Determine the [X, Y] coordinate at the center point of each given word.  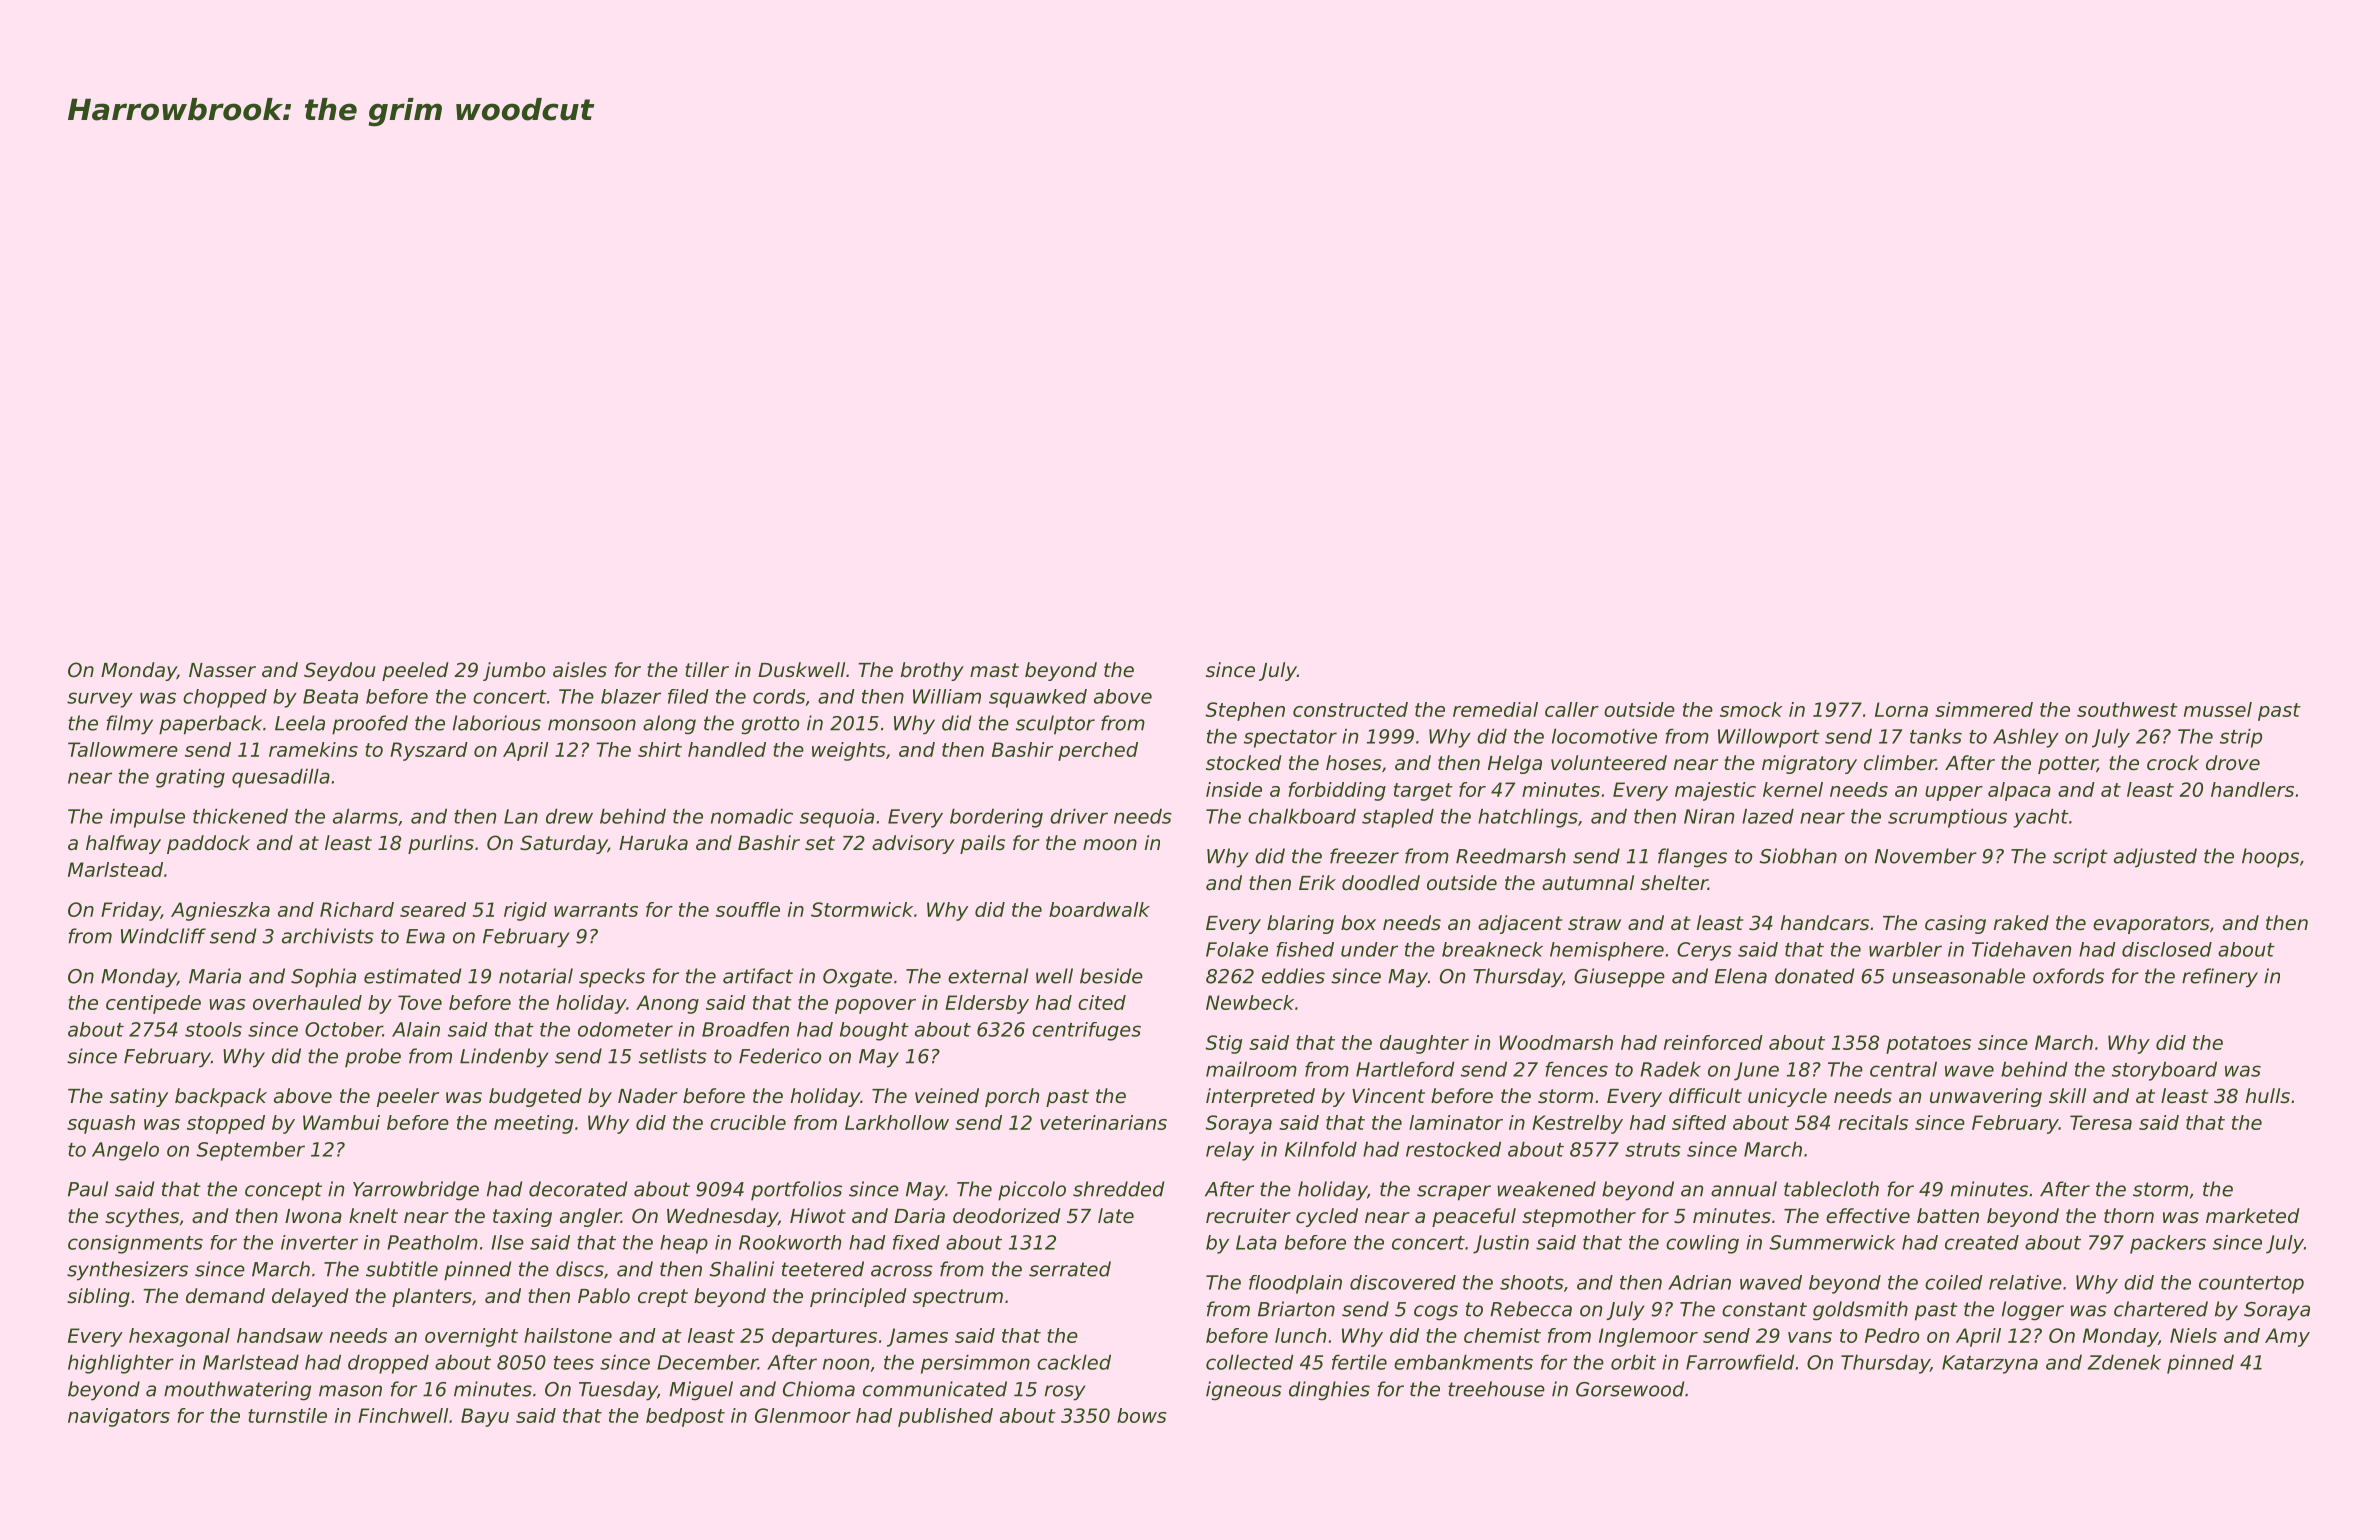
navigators [119, 1417]
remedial [1495, 709]
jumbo [514, 671]
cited [1102, 1002]
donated [1814, 976]
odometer [625, 1029]
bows [1142, 1415]
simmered [1984, 709]
